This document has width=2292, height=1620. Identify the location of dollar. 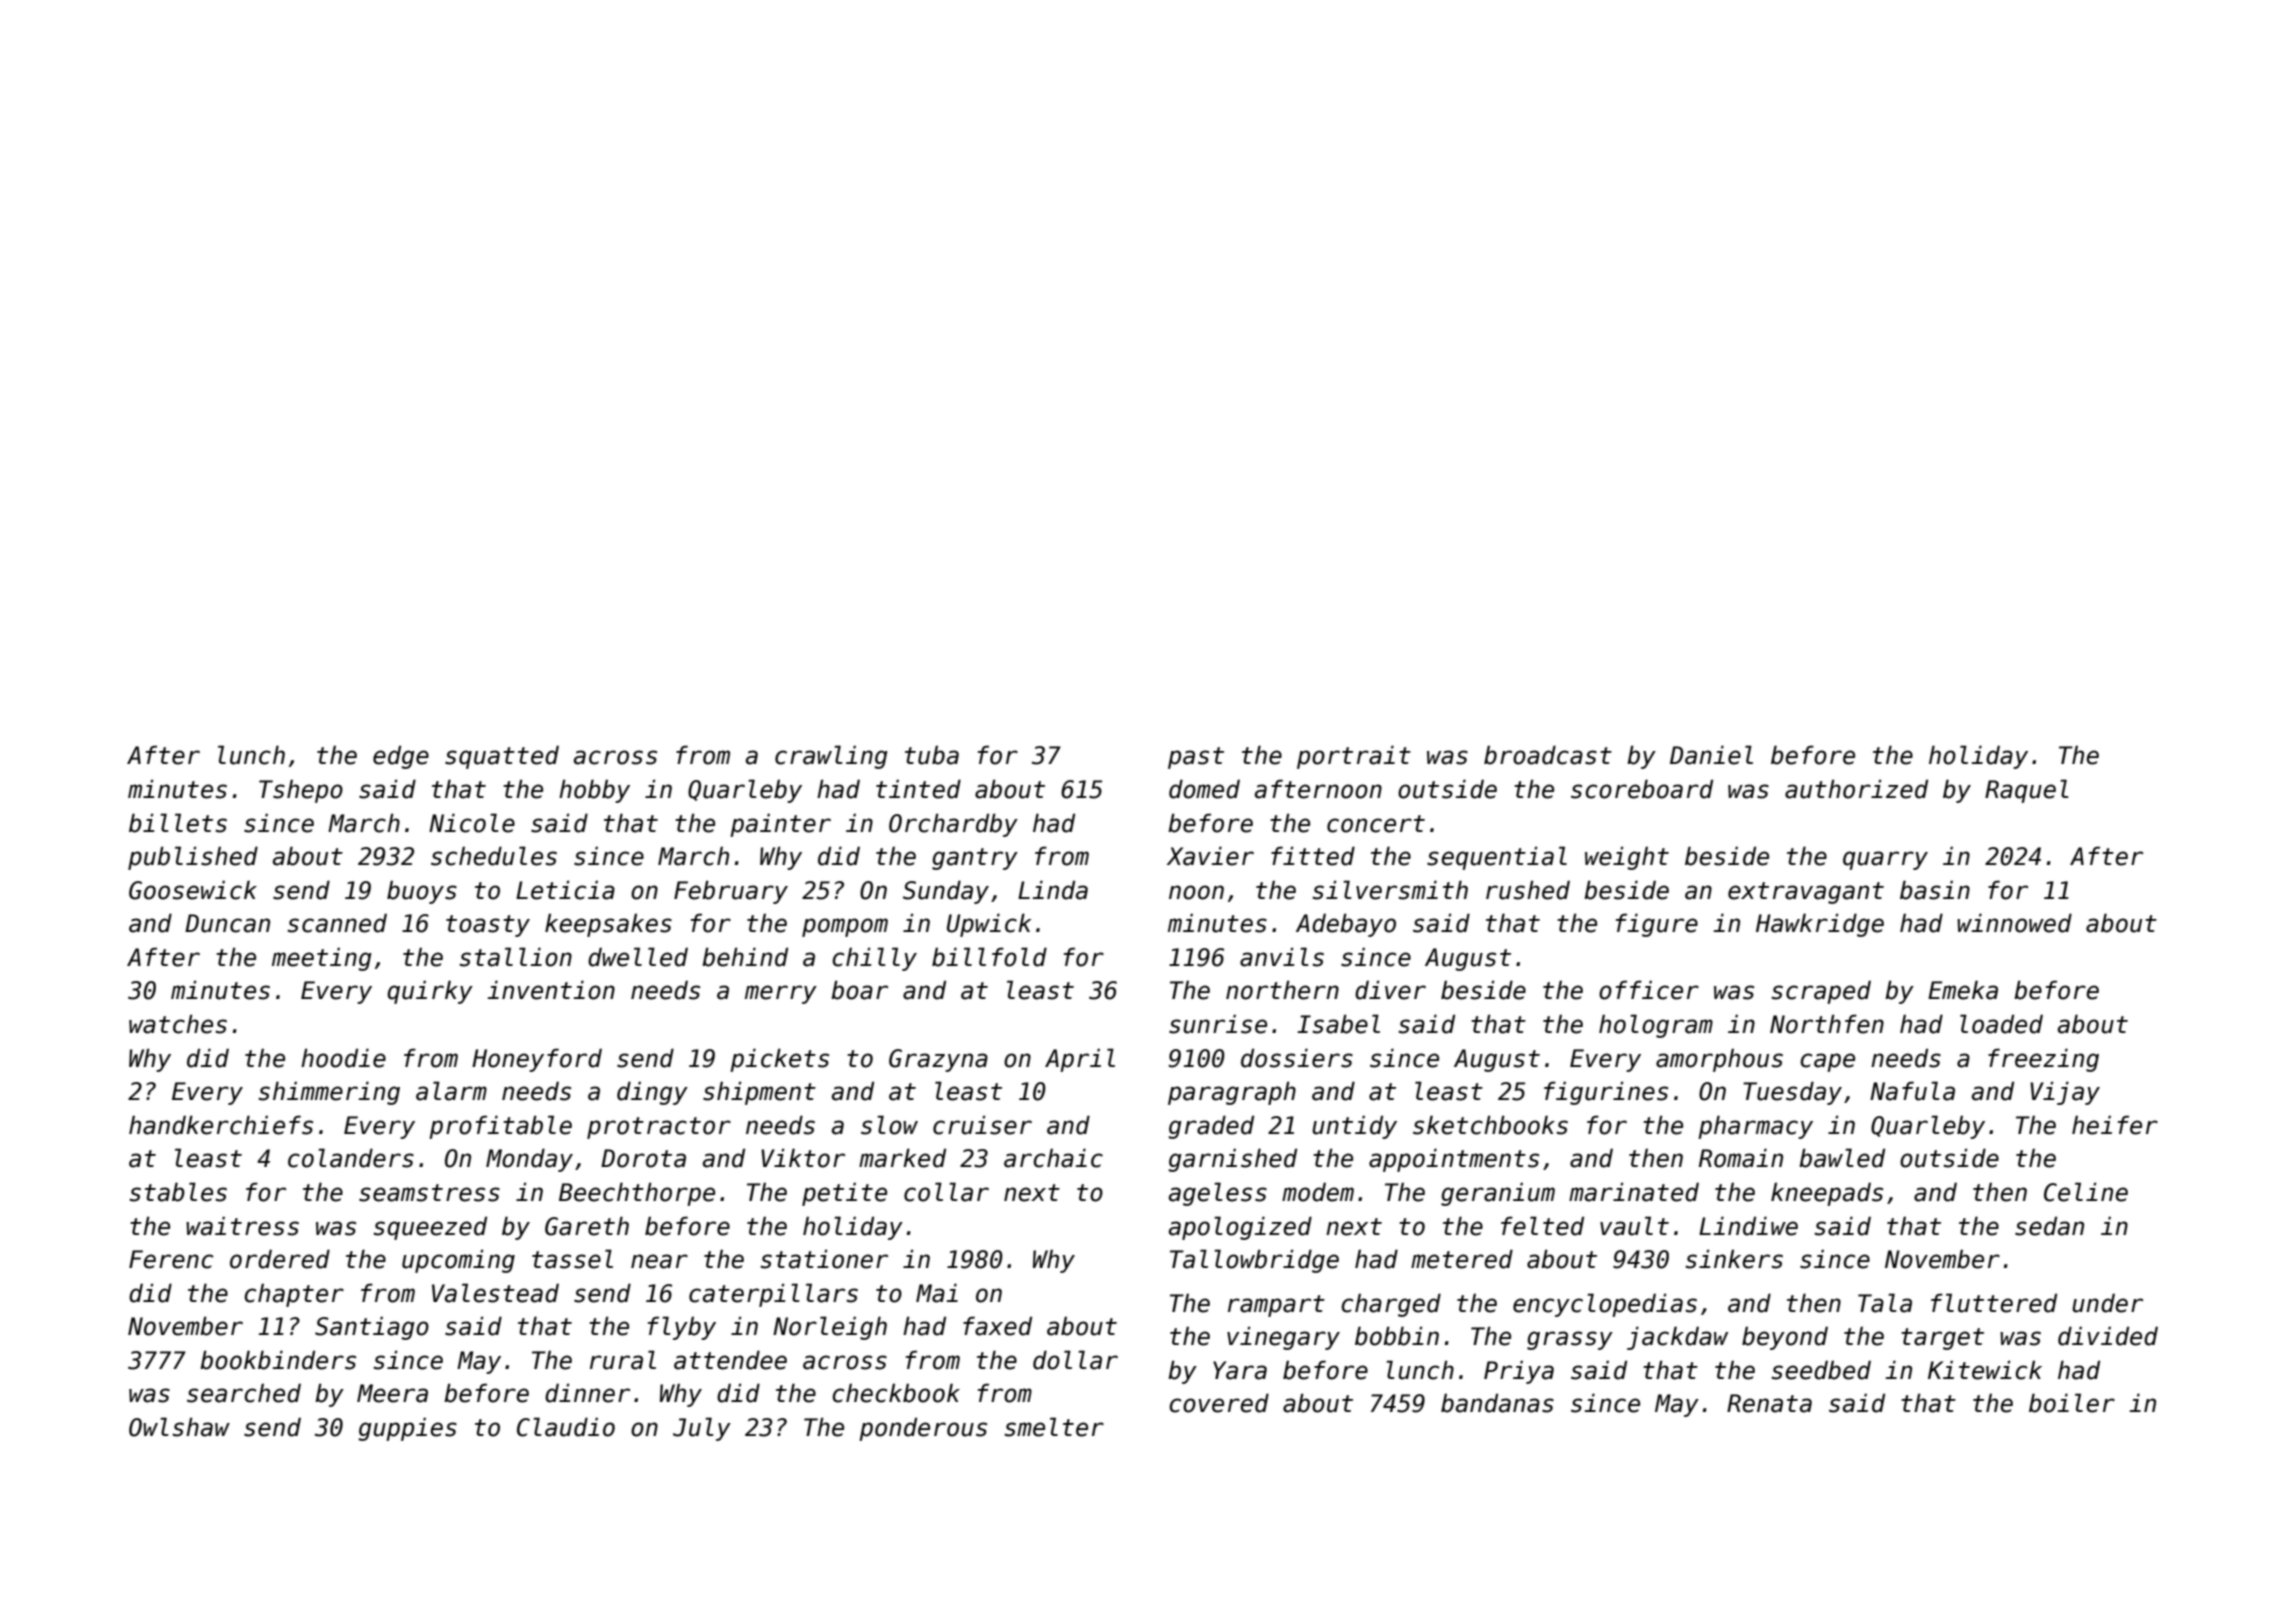
(1075, 1360).
